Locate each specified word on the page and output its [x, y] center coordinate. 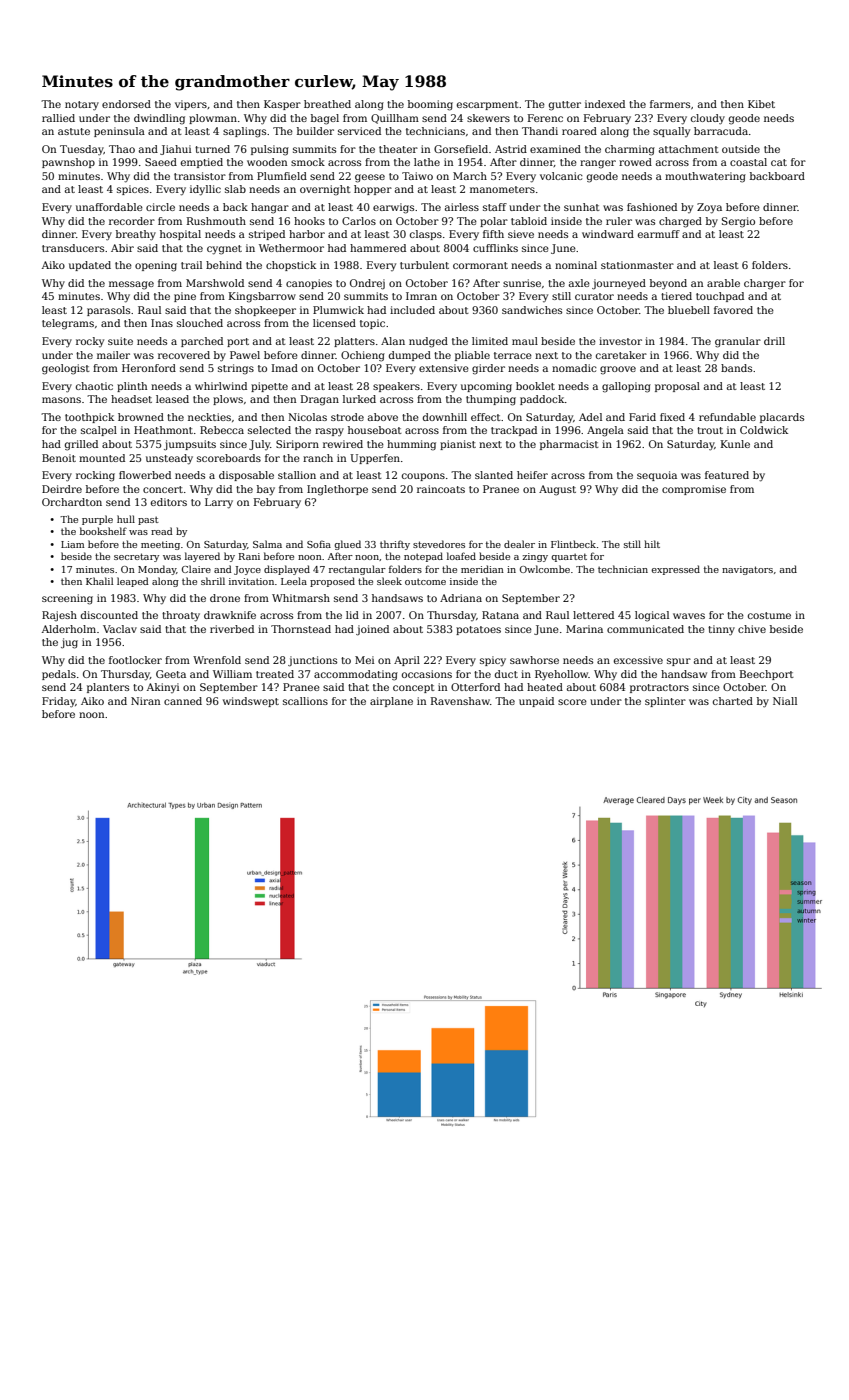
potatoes [478, 630]
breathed [327, 104]
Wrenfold [217, 660]
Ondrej [367, 284]
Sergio [738, 222]
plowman [213, 119]
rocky [90, 342]
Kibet [761, 104]
